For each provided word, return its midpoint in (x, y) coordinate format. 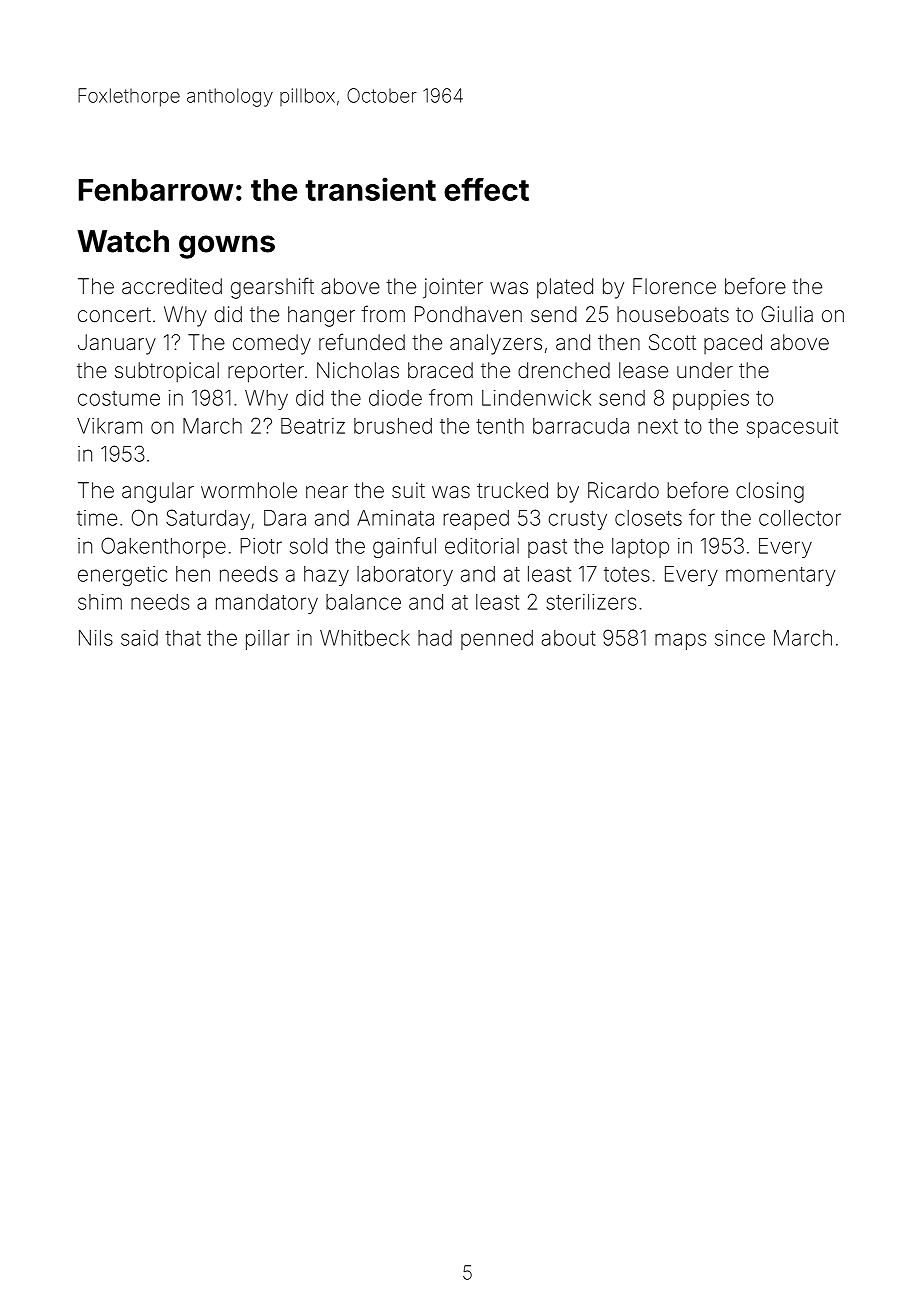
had (435, 638)
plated (565, 288)
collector (800, 518)
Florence (674, 286)
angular (158, 492)
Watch (123, 241)
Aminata (395, 518)
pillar (268, 640)
